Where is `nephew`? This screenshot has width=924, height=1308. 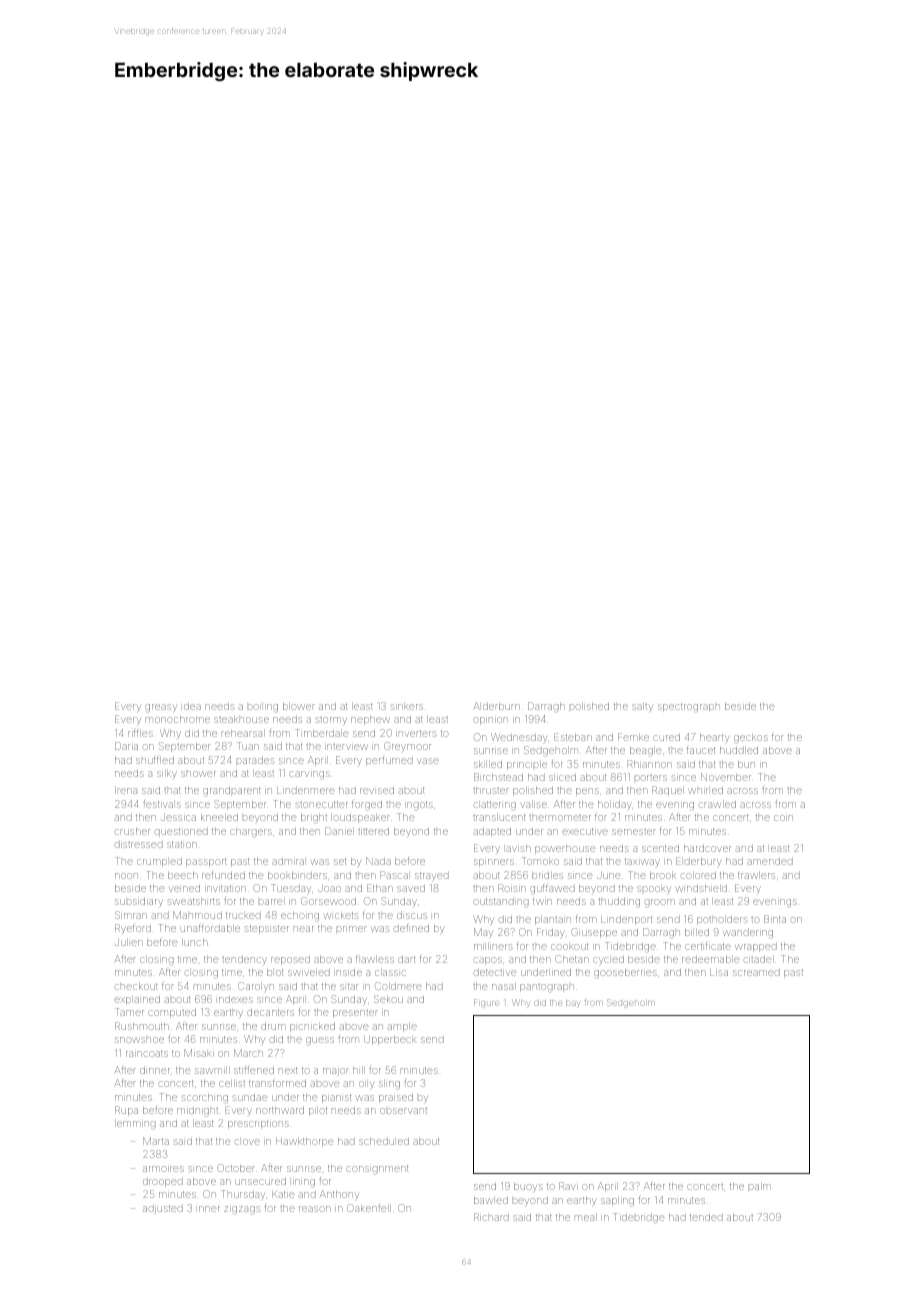 nephew is located at coordinates (370, 720).
